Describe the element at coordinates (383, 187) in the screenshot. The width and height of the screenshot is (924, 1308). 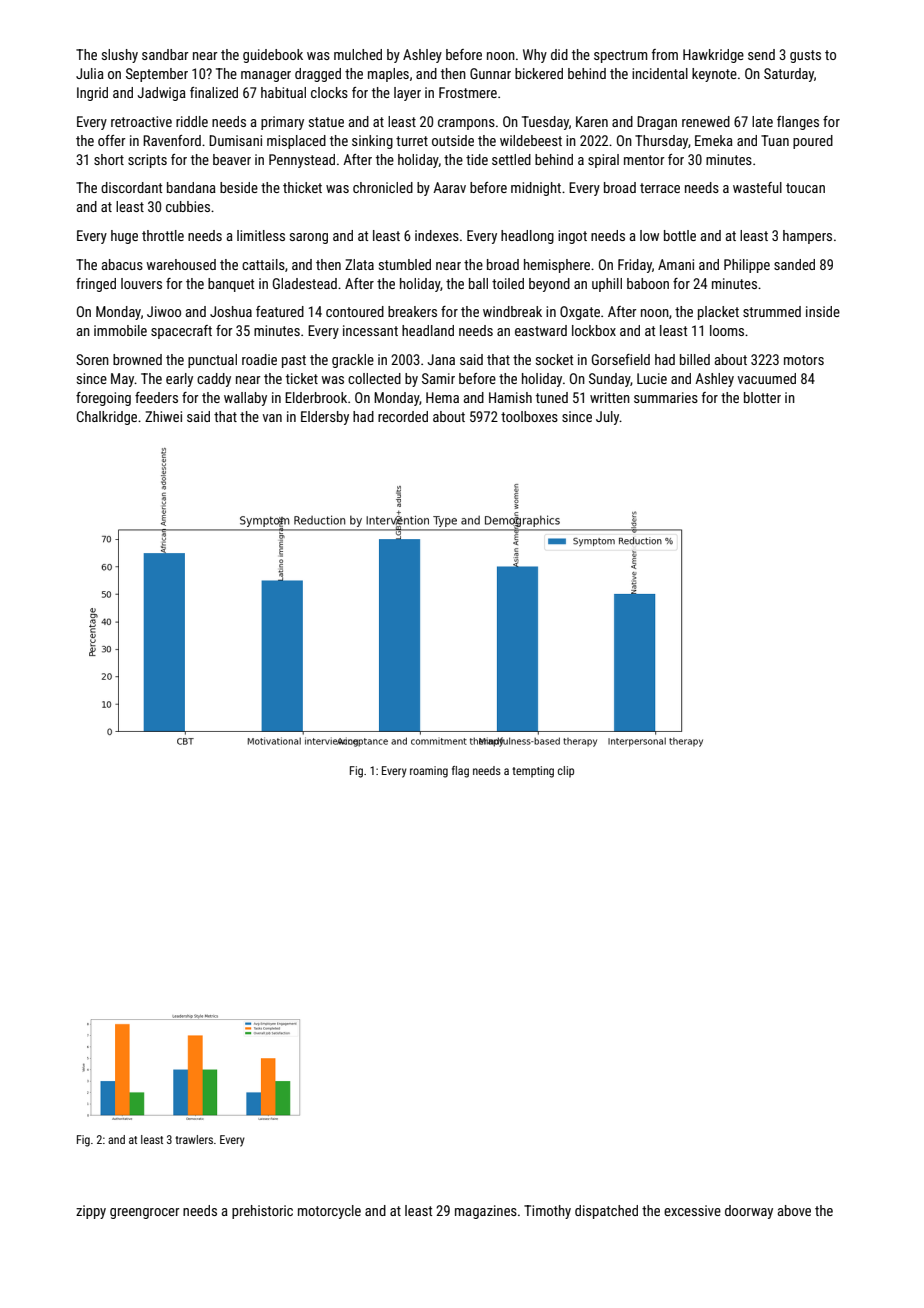
I see `chronicled` at that location.
